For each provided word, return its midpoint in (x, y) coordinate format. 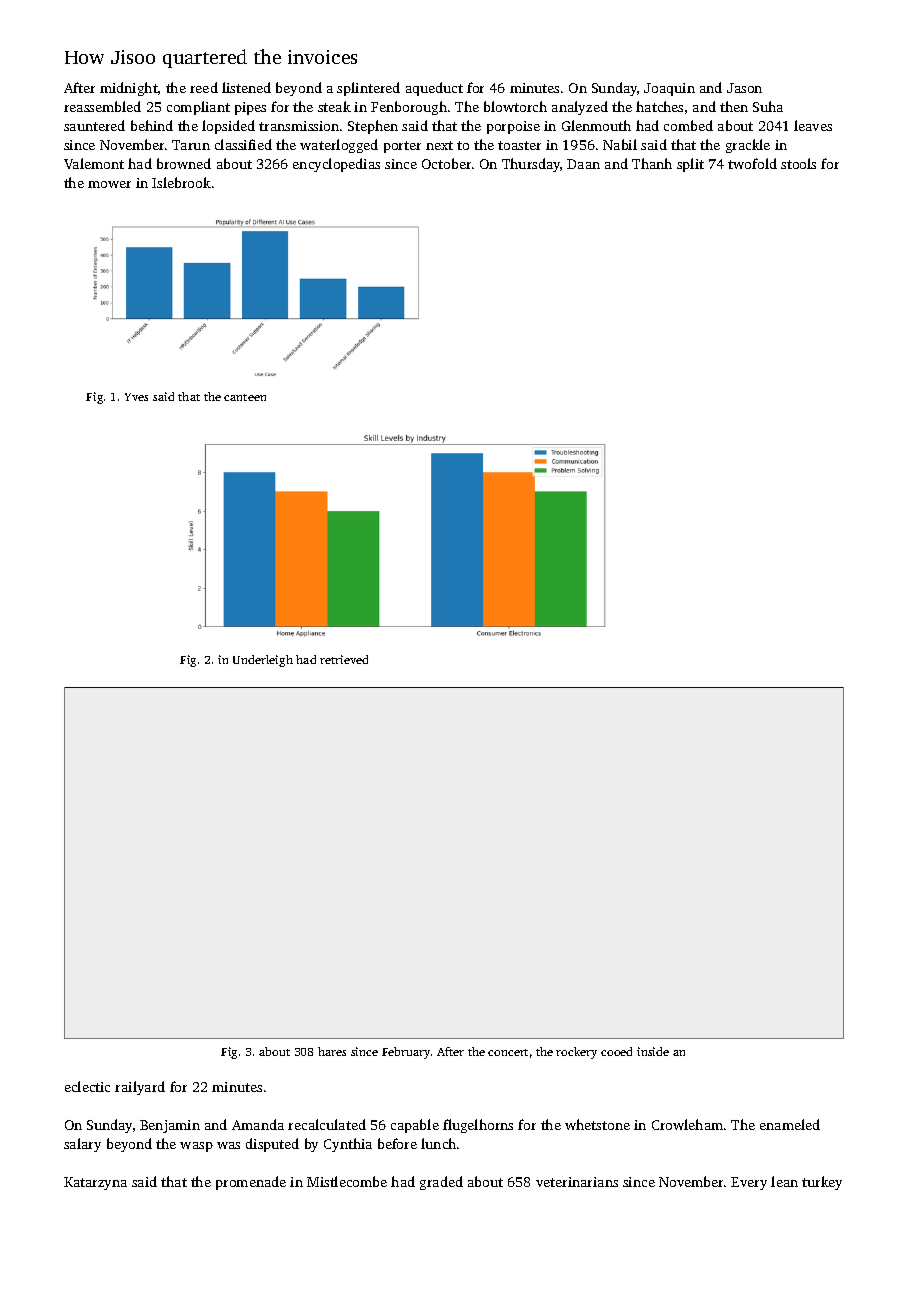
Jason (744, 88)
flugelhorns (478, 1126)
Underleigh (263, 661)
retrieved (344, 659)
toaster (519, 145)
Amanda (258, 1124)
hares (332, 1051)
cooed (616, 1051)
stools (798, 163)
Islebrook (181, 182)
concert (508, 1052)
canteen (245, 397)
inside (653, 1051)
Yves (136, 397)
